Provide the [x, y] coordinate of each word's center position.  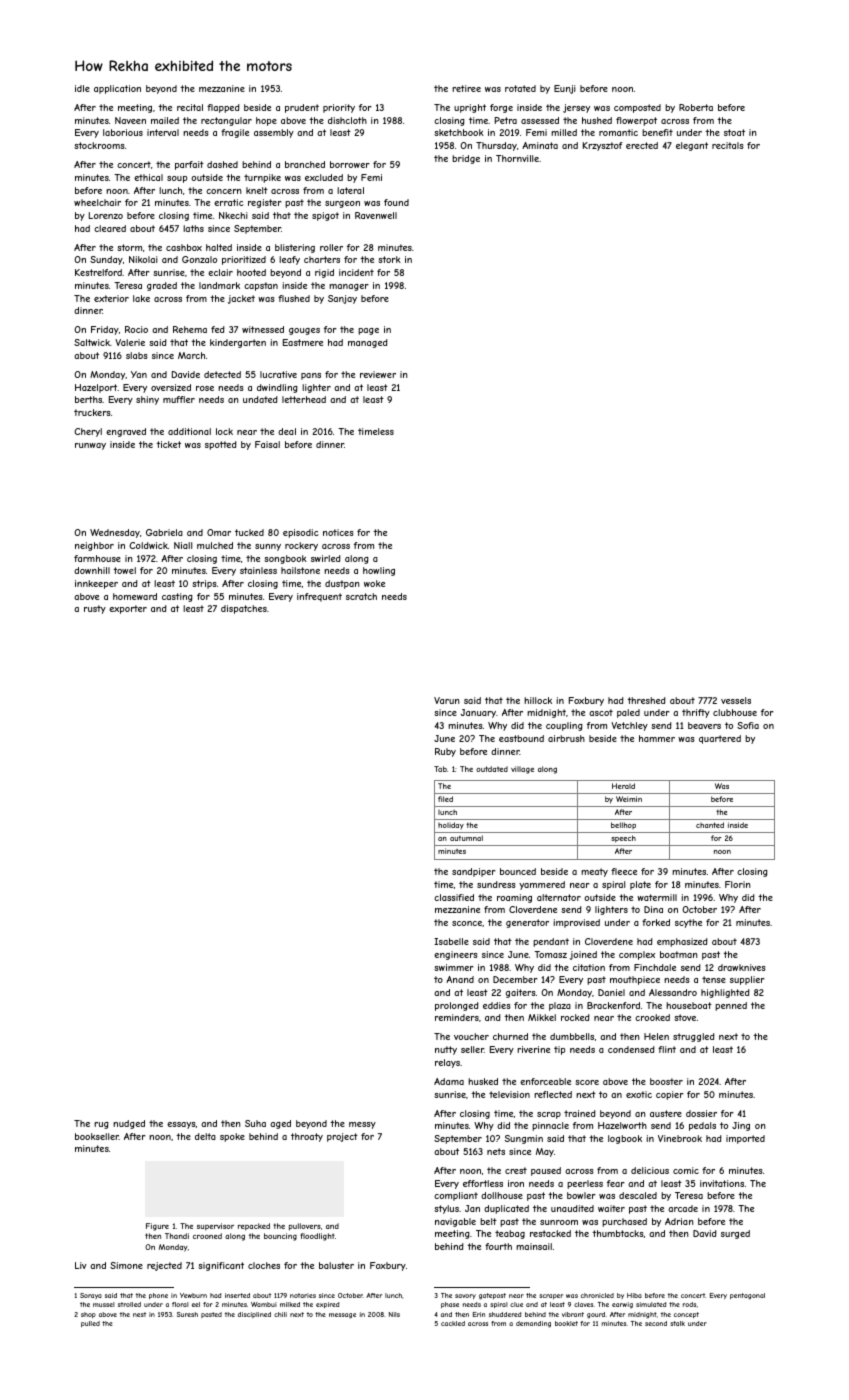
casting [177, 597]
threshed [646, 700]
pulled [90, 1324]
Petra [506, 120]
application [117, 89]
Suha [255, 1123]
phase [450, 1305]
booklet [566, 1323]
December [515, 979]
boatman [679, 954]
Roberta [696, 107]
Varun [447, 700]
